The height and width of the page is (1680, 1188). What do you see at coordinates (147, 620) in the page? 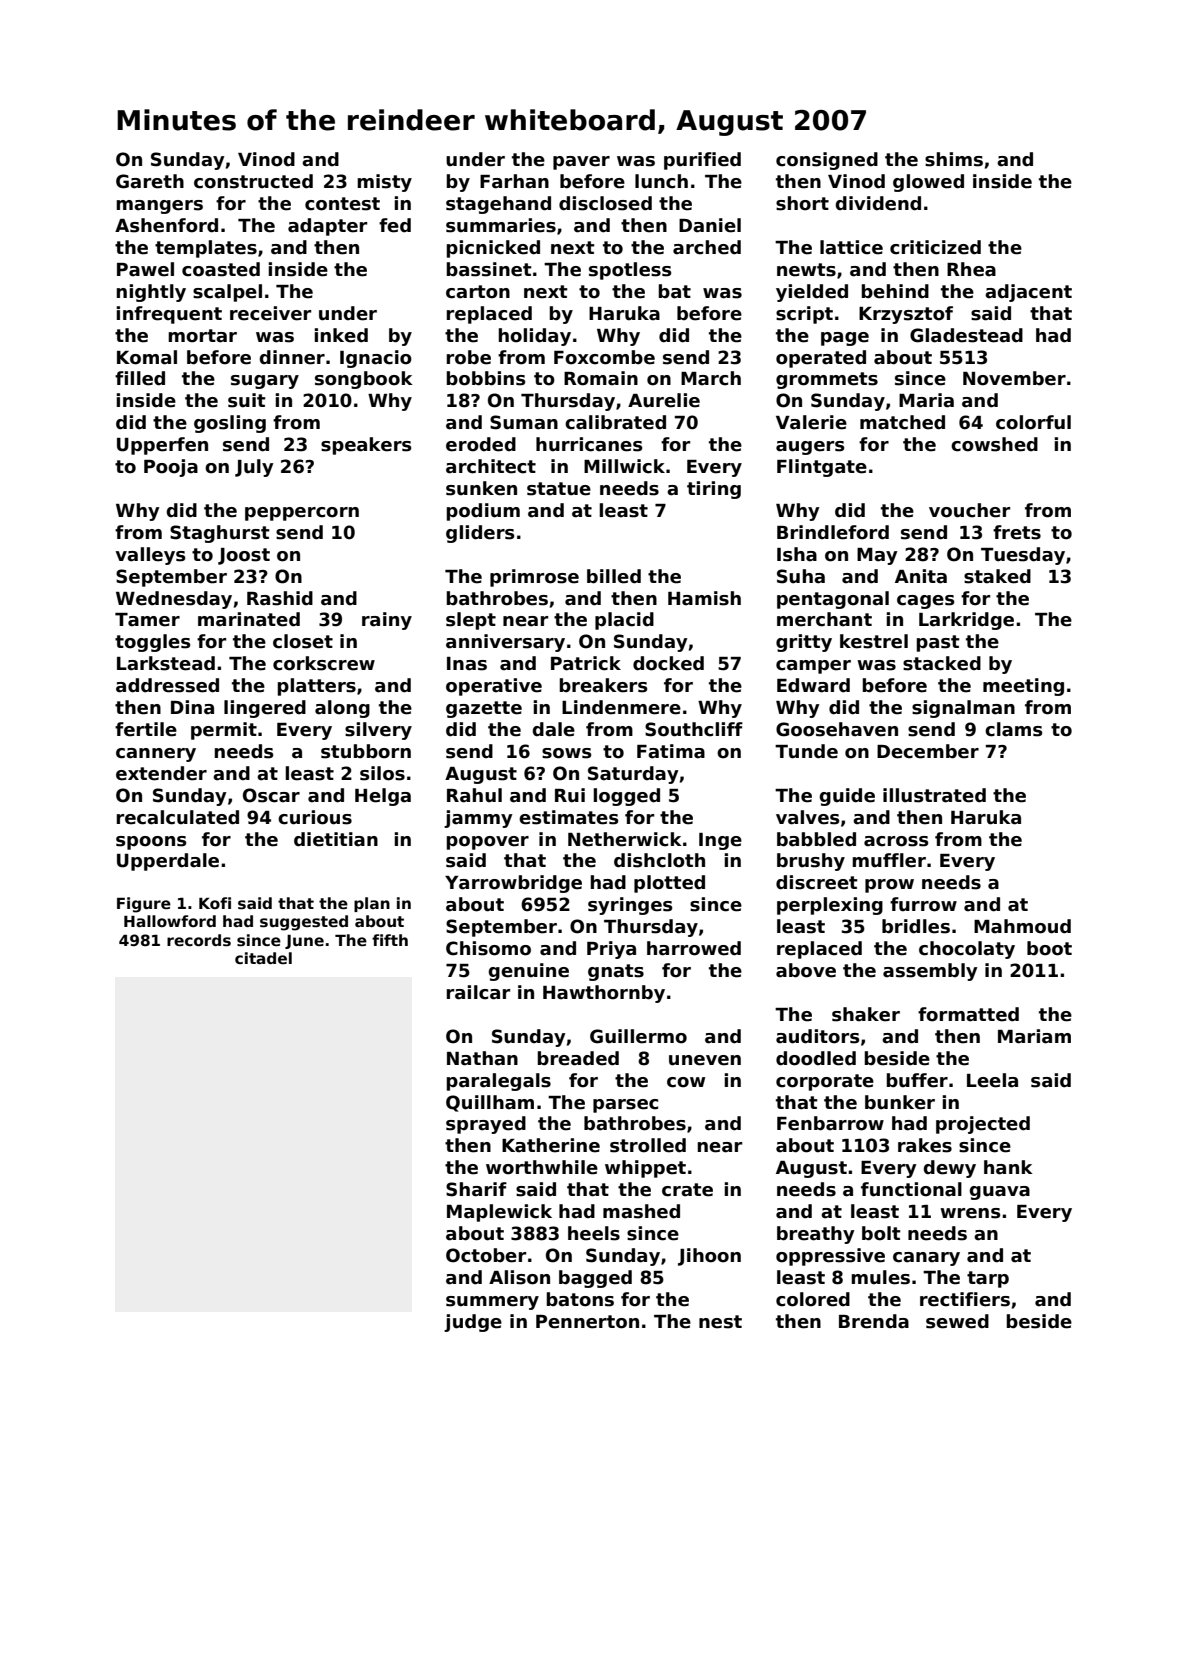
I see `Tamer` at bounding box center [147, 620].
